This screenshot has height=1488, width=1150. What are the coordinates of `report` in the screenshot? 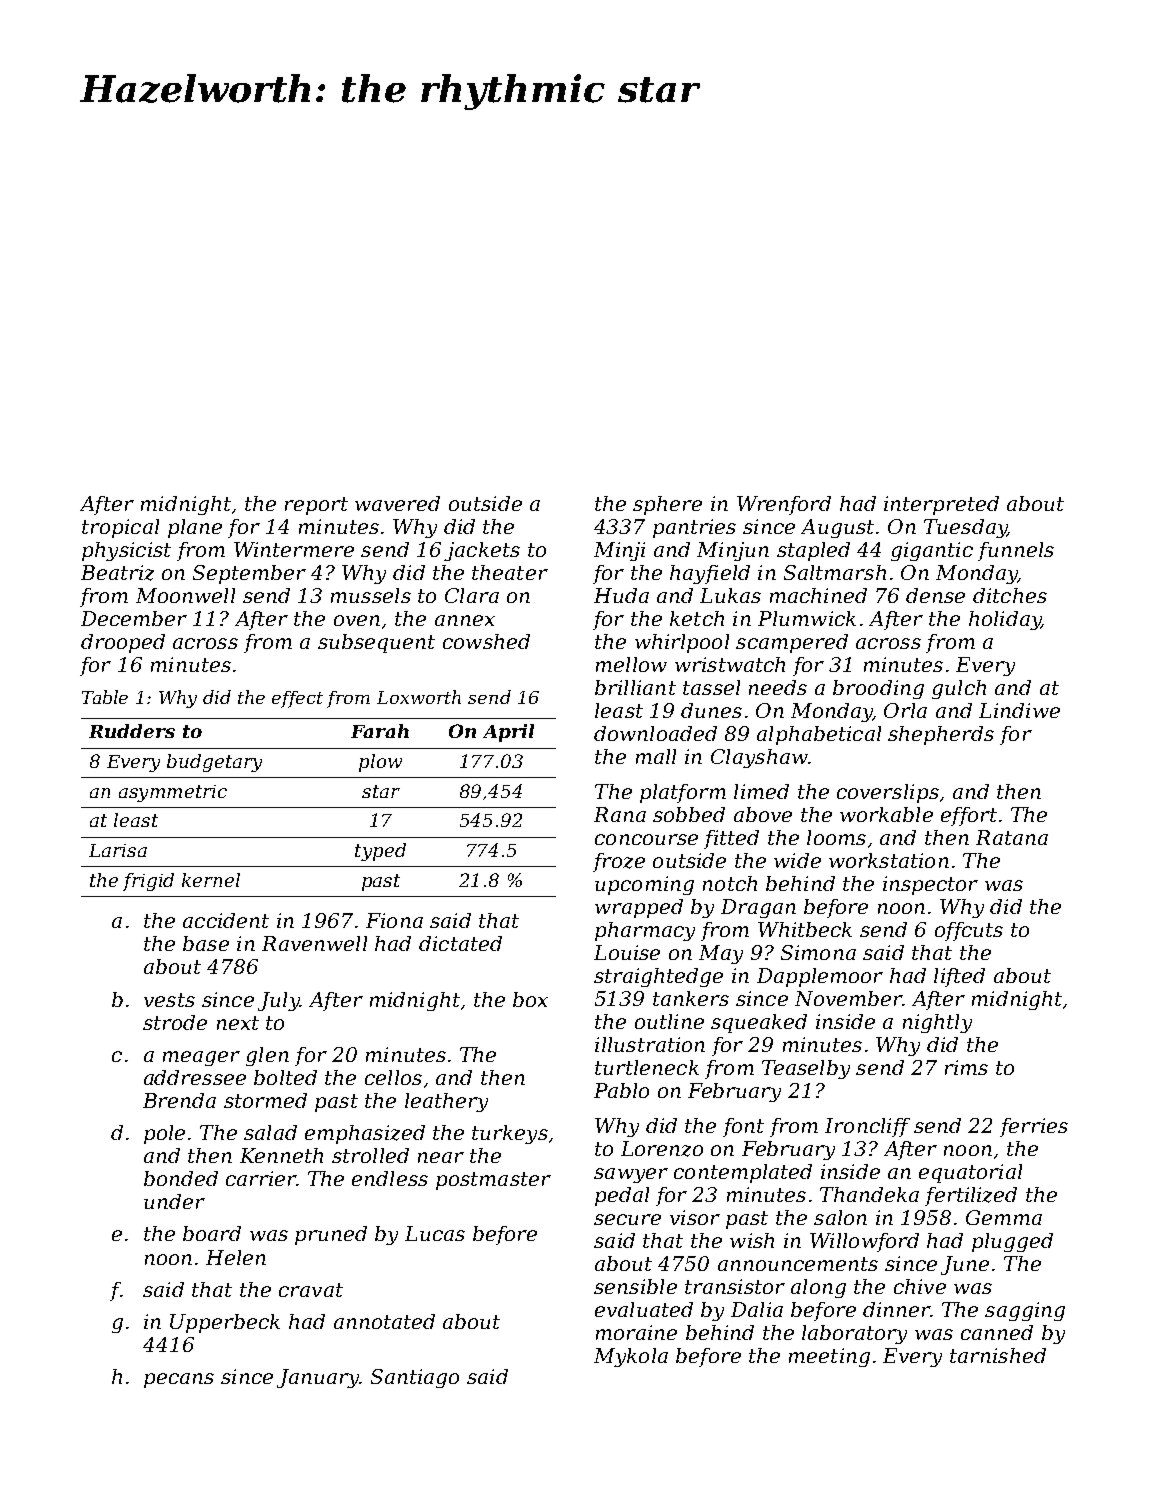 It's located at (316, 506).
